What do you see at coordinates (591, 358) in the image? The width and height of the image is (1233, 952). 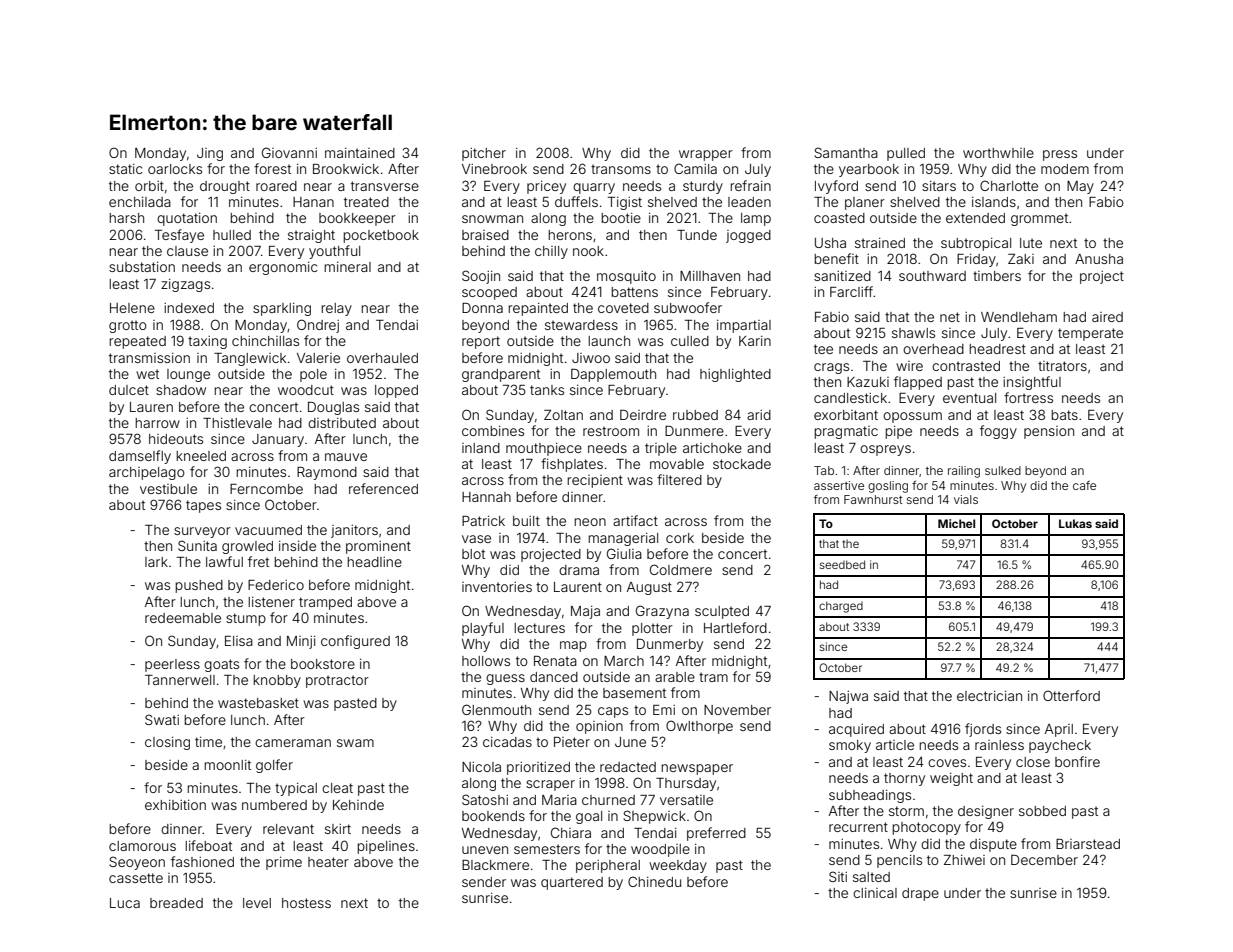 I see `Jiwoo` at bounding box center [591, 358].
